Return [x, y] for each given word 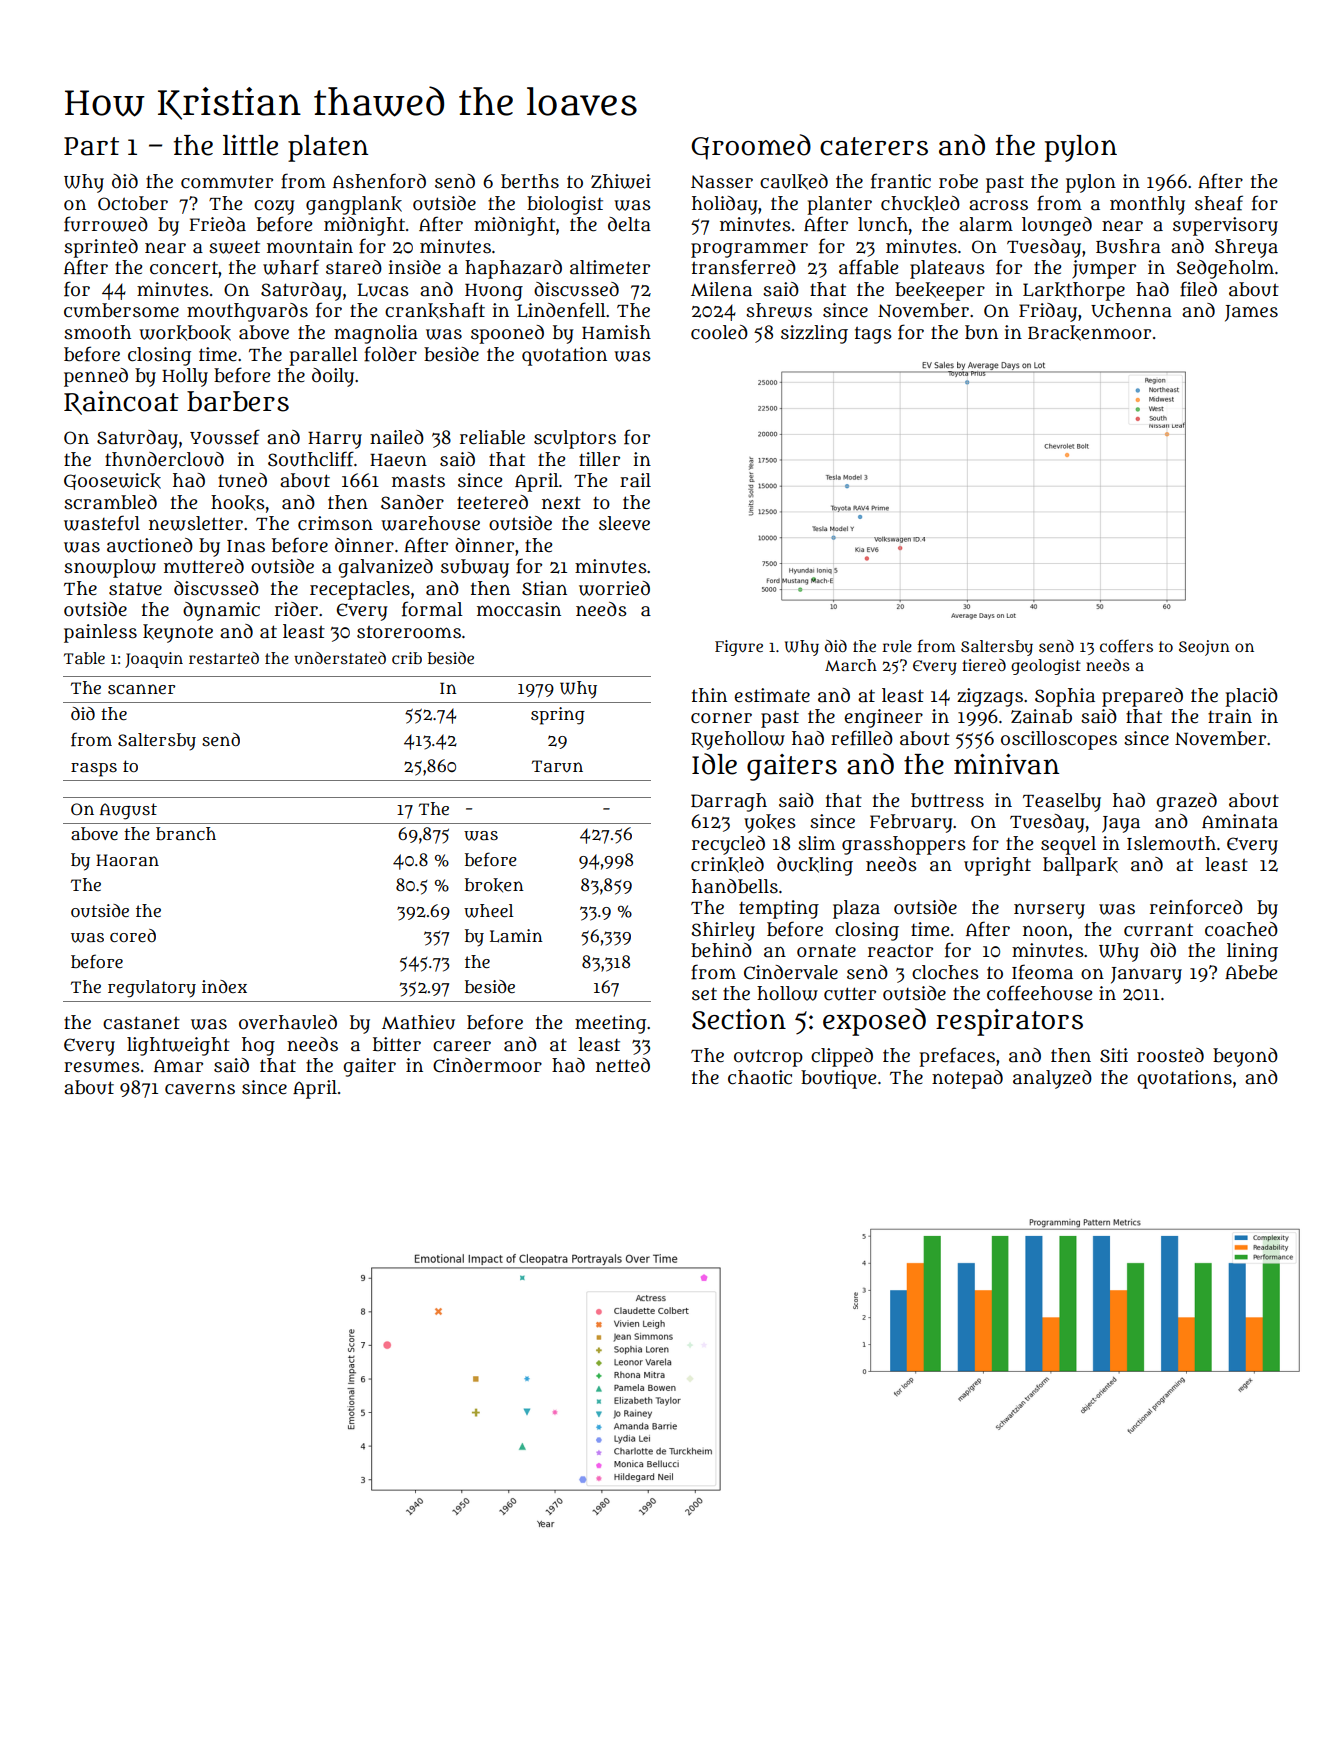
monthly [1147, 205]
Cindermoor [487, 1065]
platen [328, 148]
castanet [141, 1023]
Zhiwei [621, 181]
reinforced [1196, 907]
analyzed [1052, 1079]
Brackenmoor [1089, 333]
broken [494, 885]
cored [133, 935]
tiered [984, 665]
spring [558, 716]
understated [340, 658]
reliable [492, 437]
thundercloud [164, 459]
